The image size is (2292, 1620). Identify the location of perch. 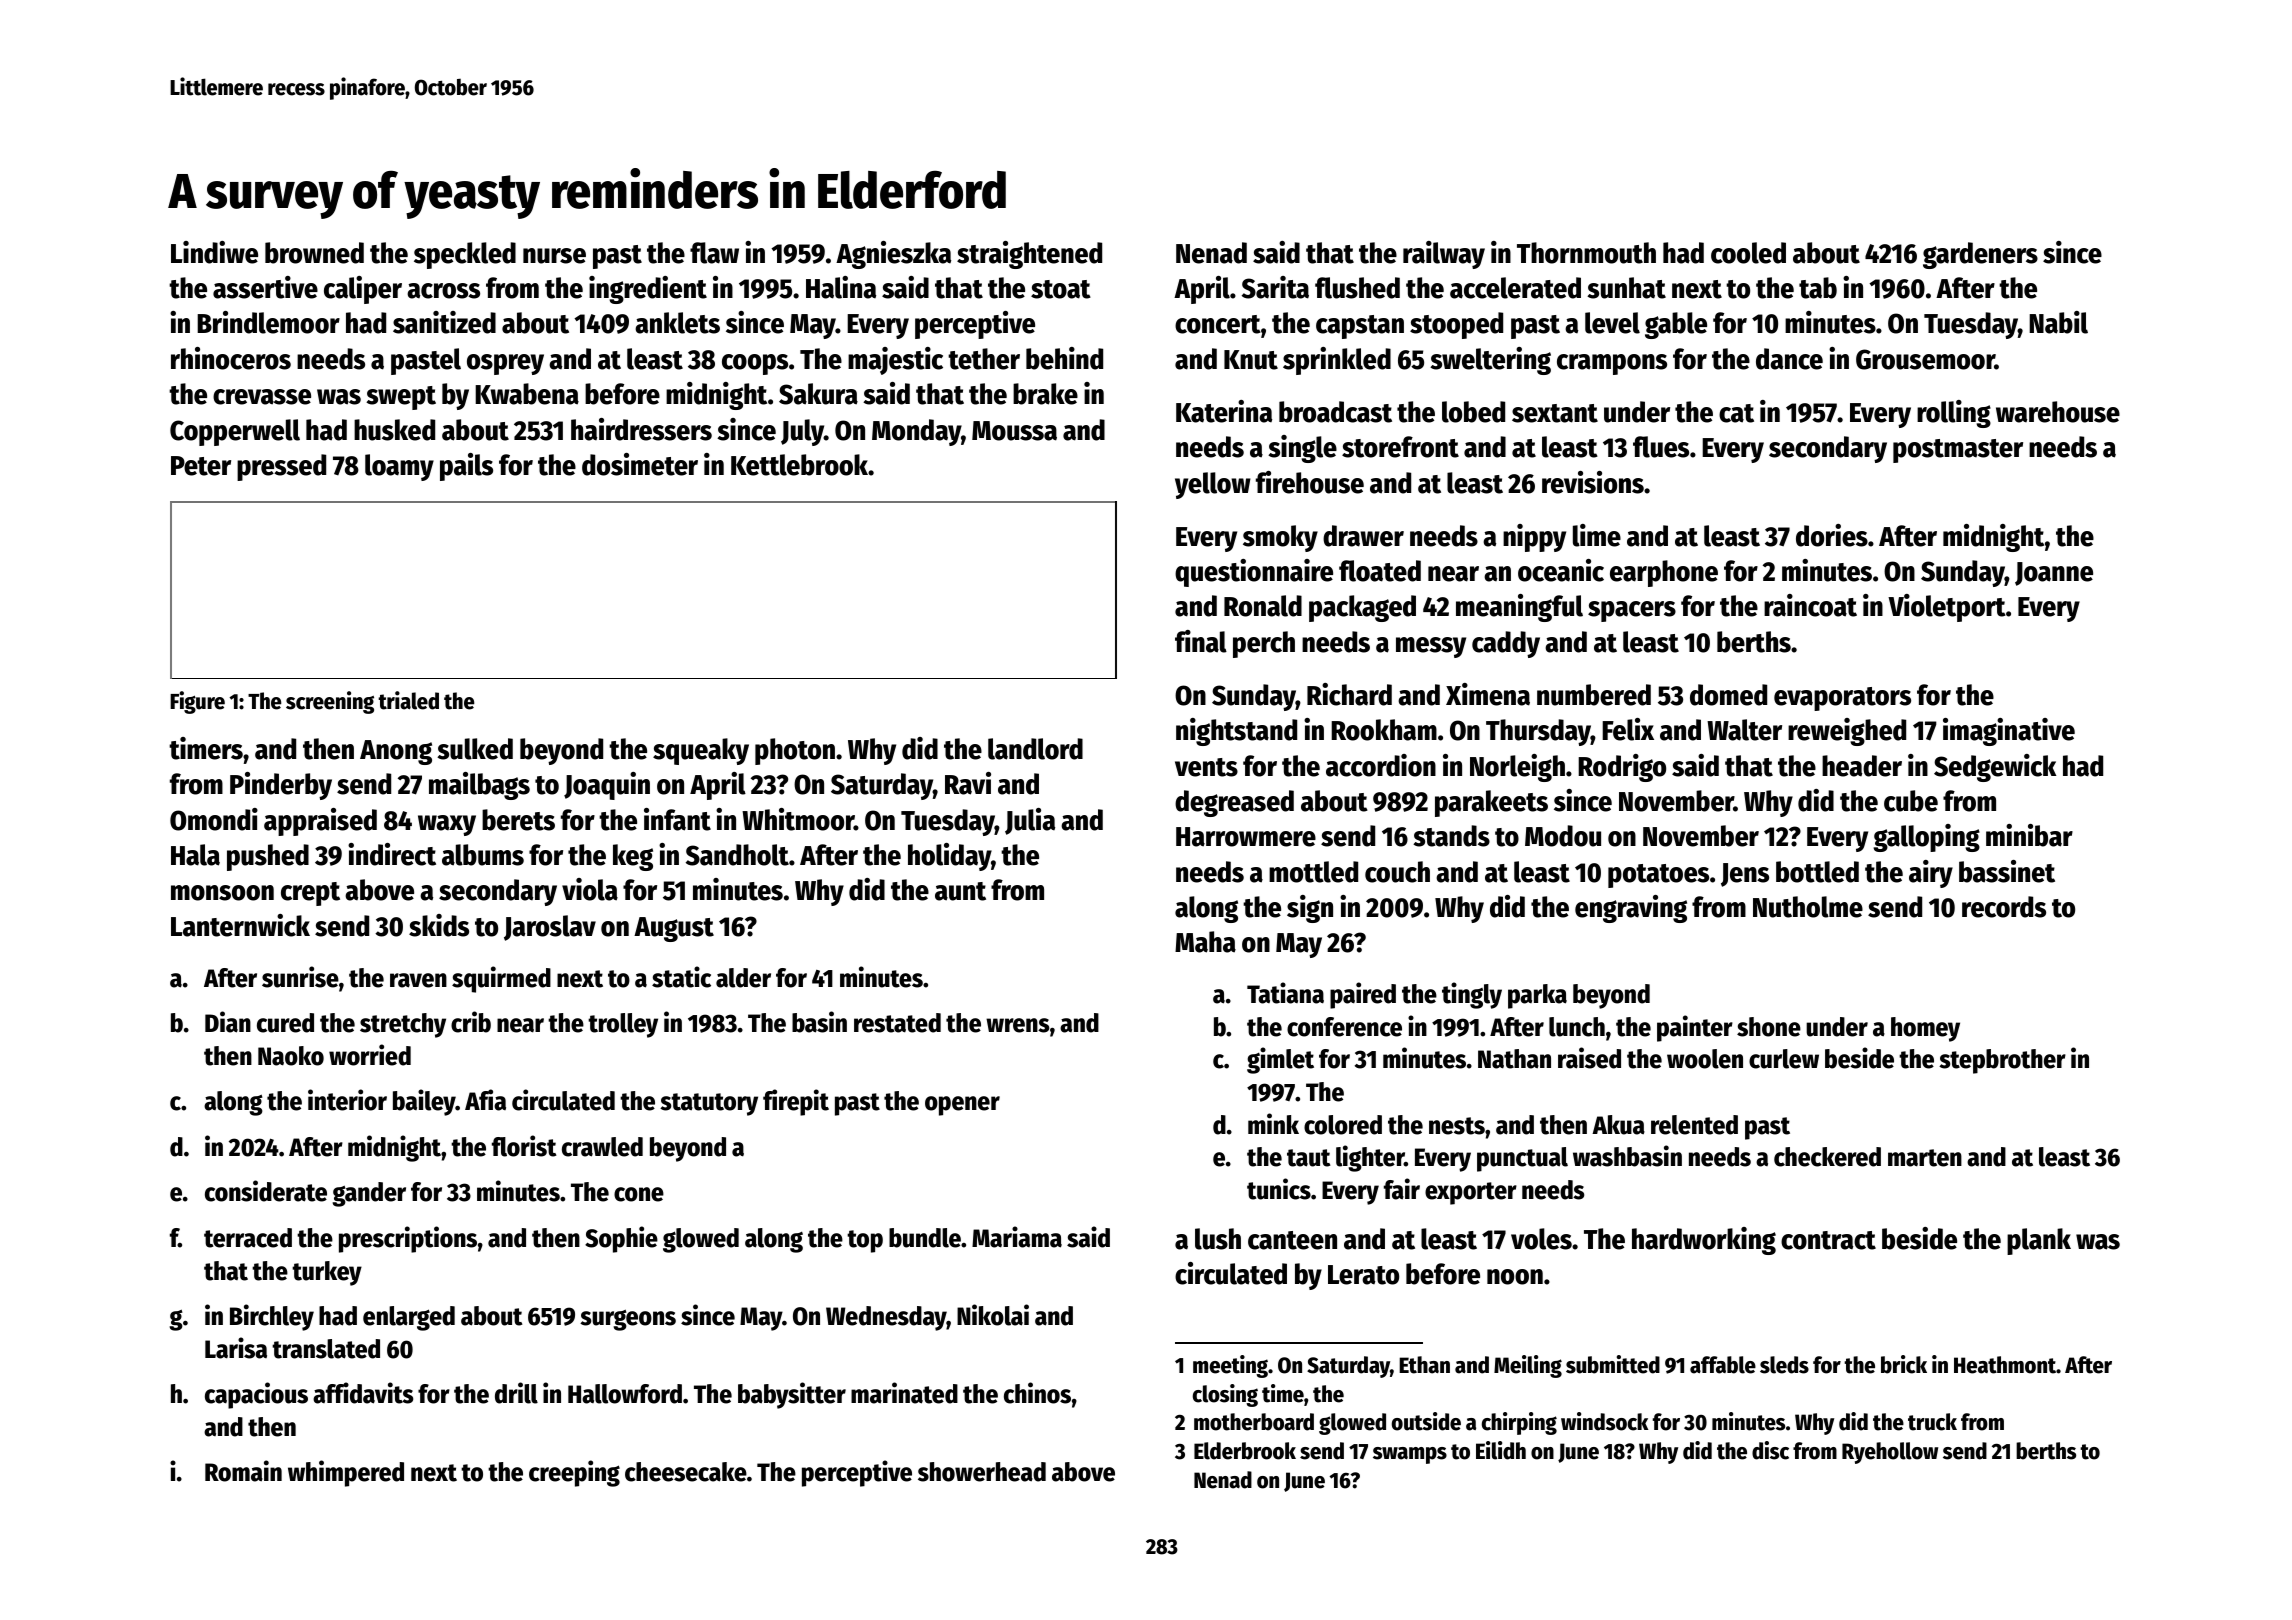
(1264, 644).
